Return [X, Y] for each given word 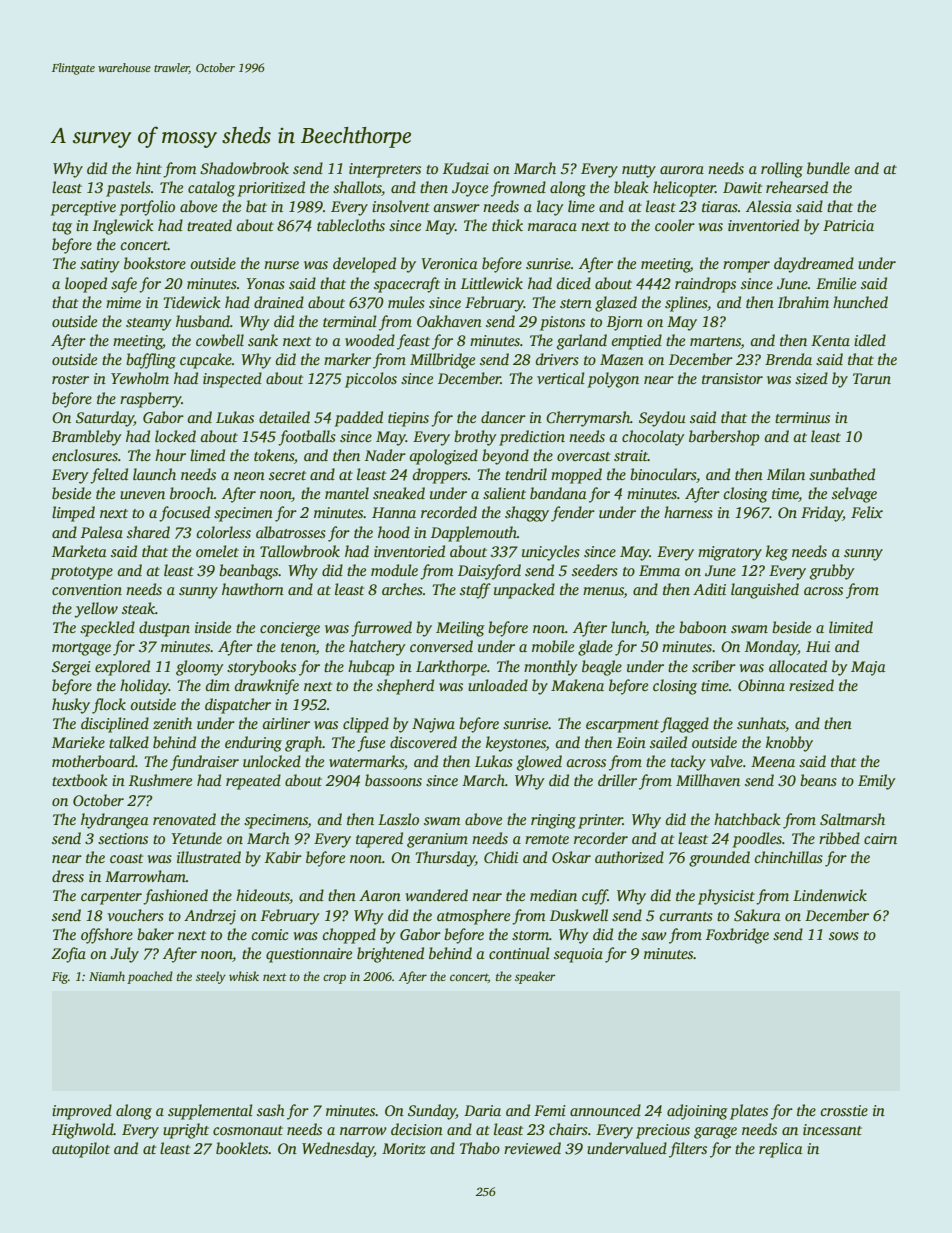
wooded [370, 340]
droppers [440, 476]
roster [70, 379]
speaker [535, 977]
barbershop [724, 438]
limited [851, 627]
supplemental [210, 1112]
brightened [390, 955]
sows [844, 936]
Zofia [68, 955]
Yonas [265, 283]
